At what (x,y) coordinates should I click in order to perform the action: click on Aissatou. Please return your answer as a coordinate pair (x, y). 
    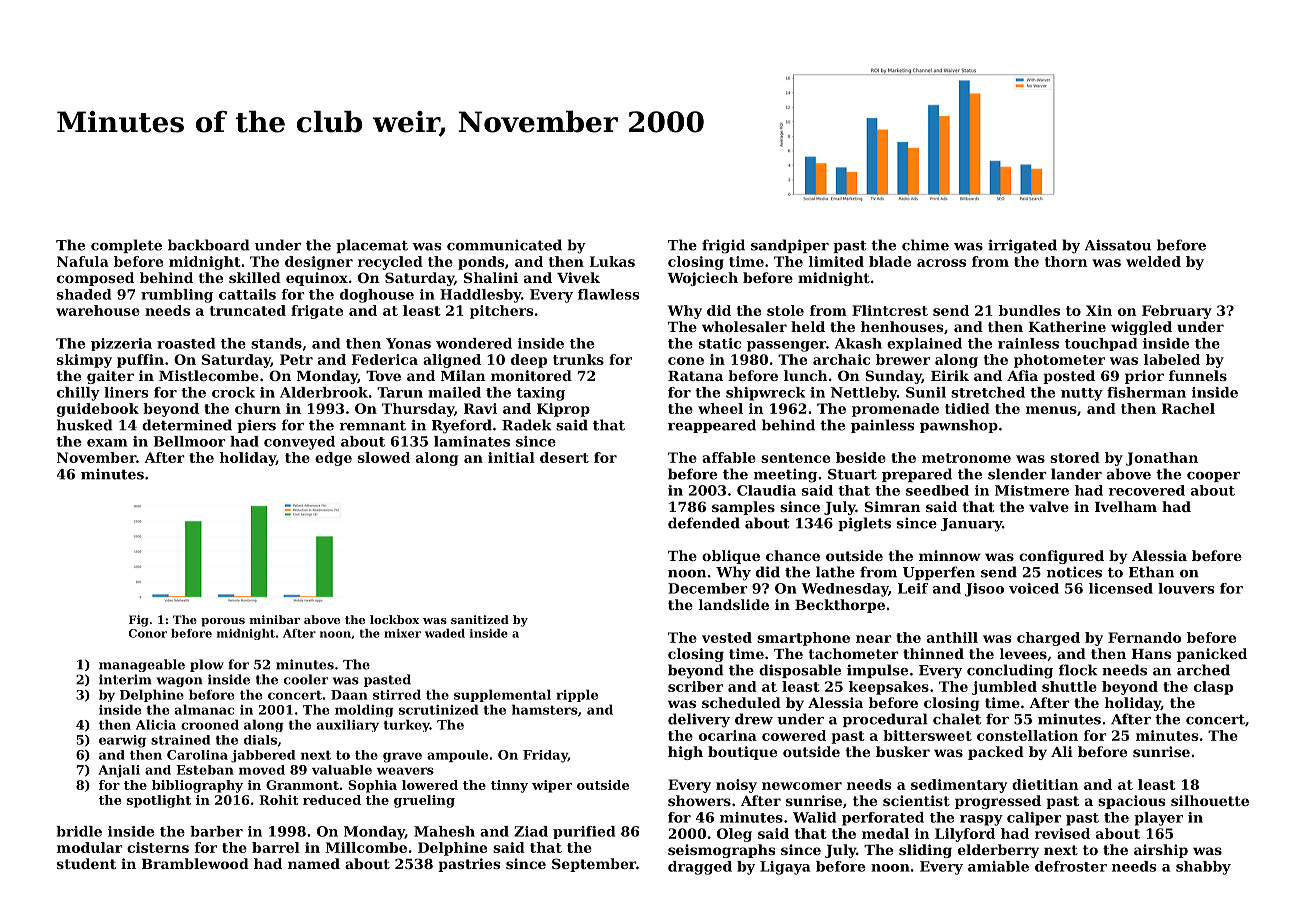
    Looking at the image, I should click on (1118, 245).
